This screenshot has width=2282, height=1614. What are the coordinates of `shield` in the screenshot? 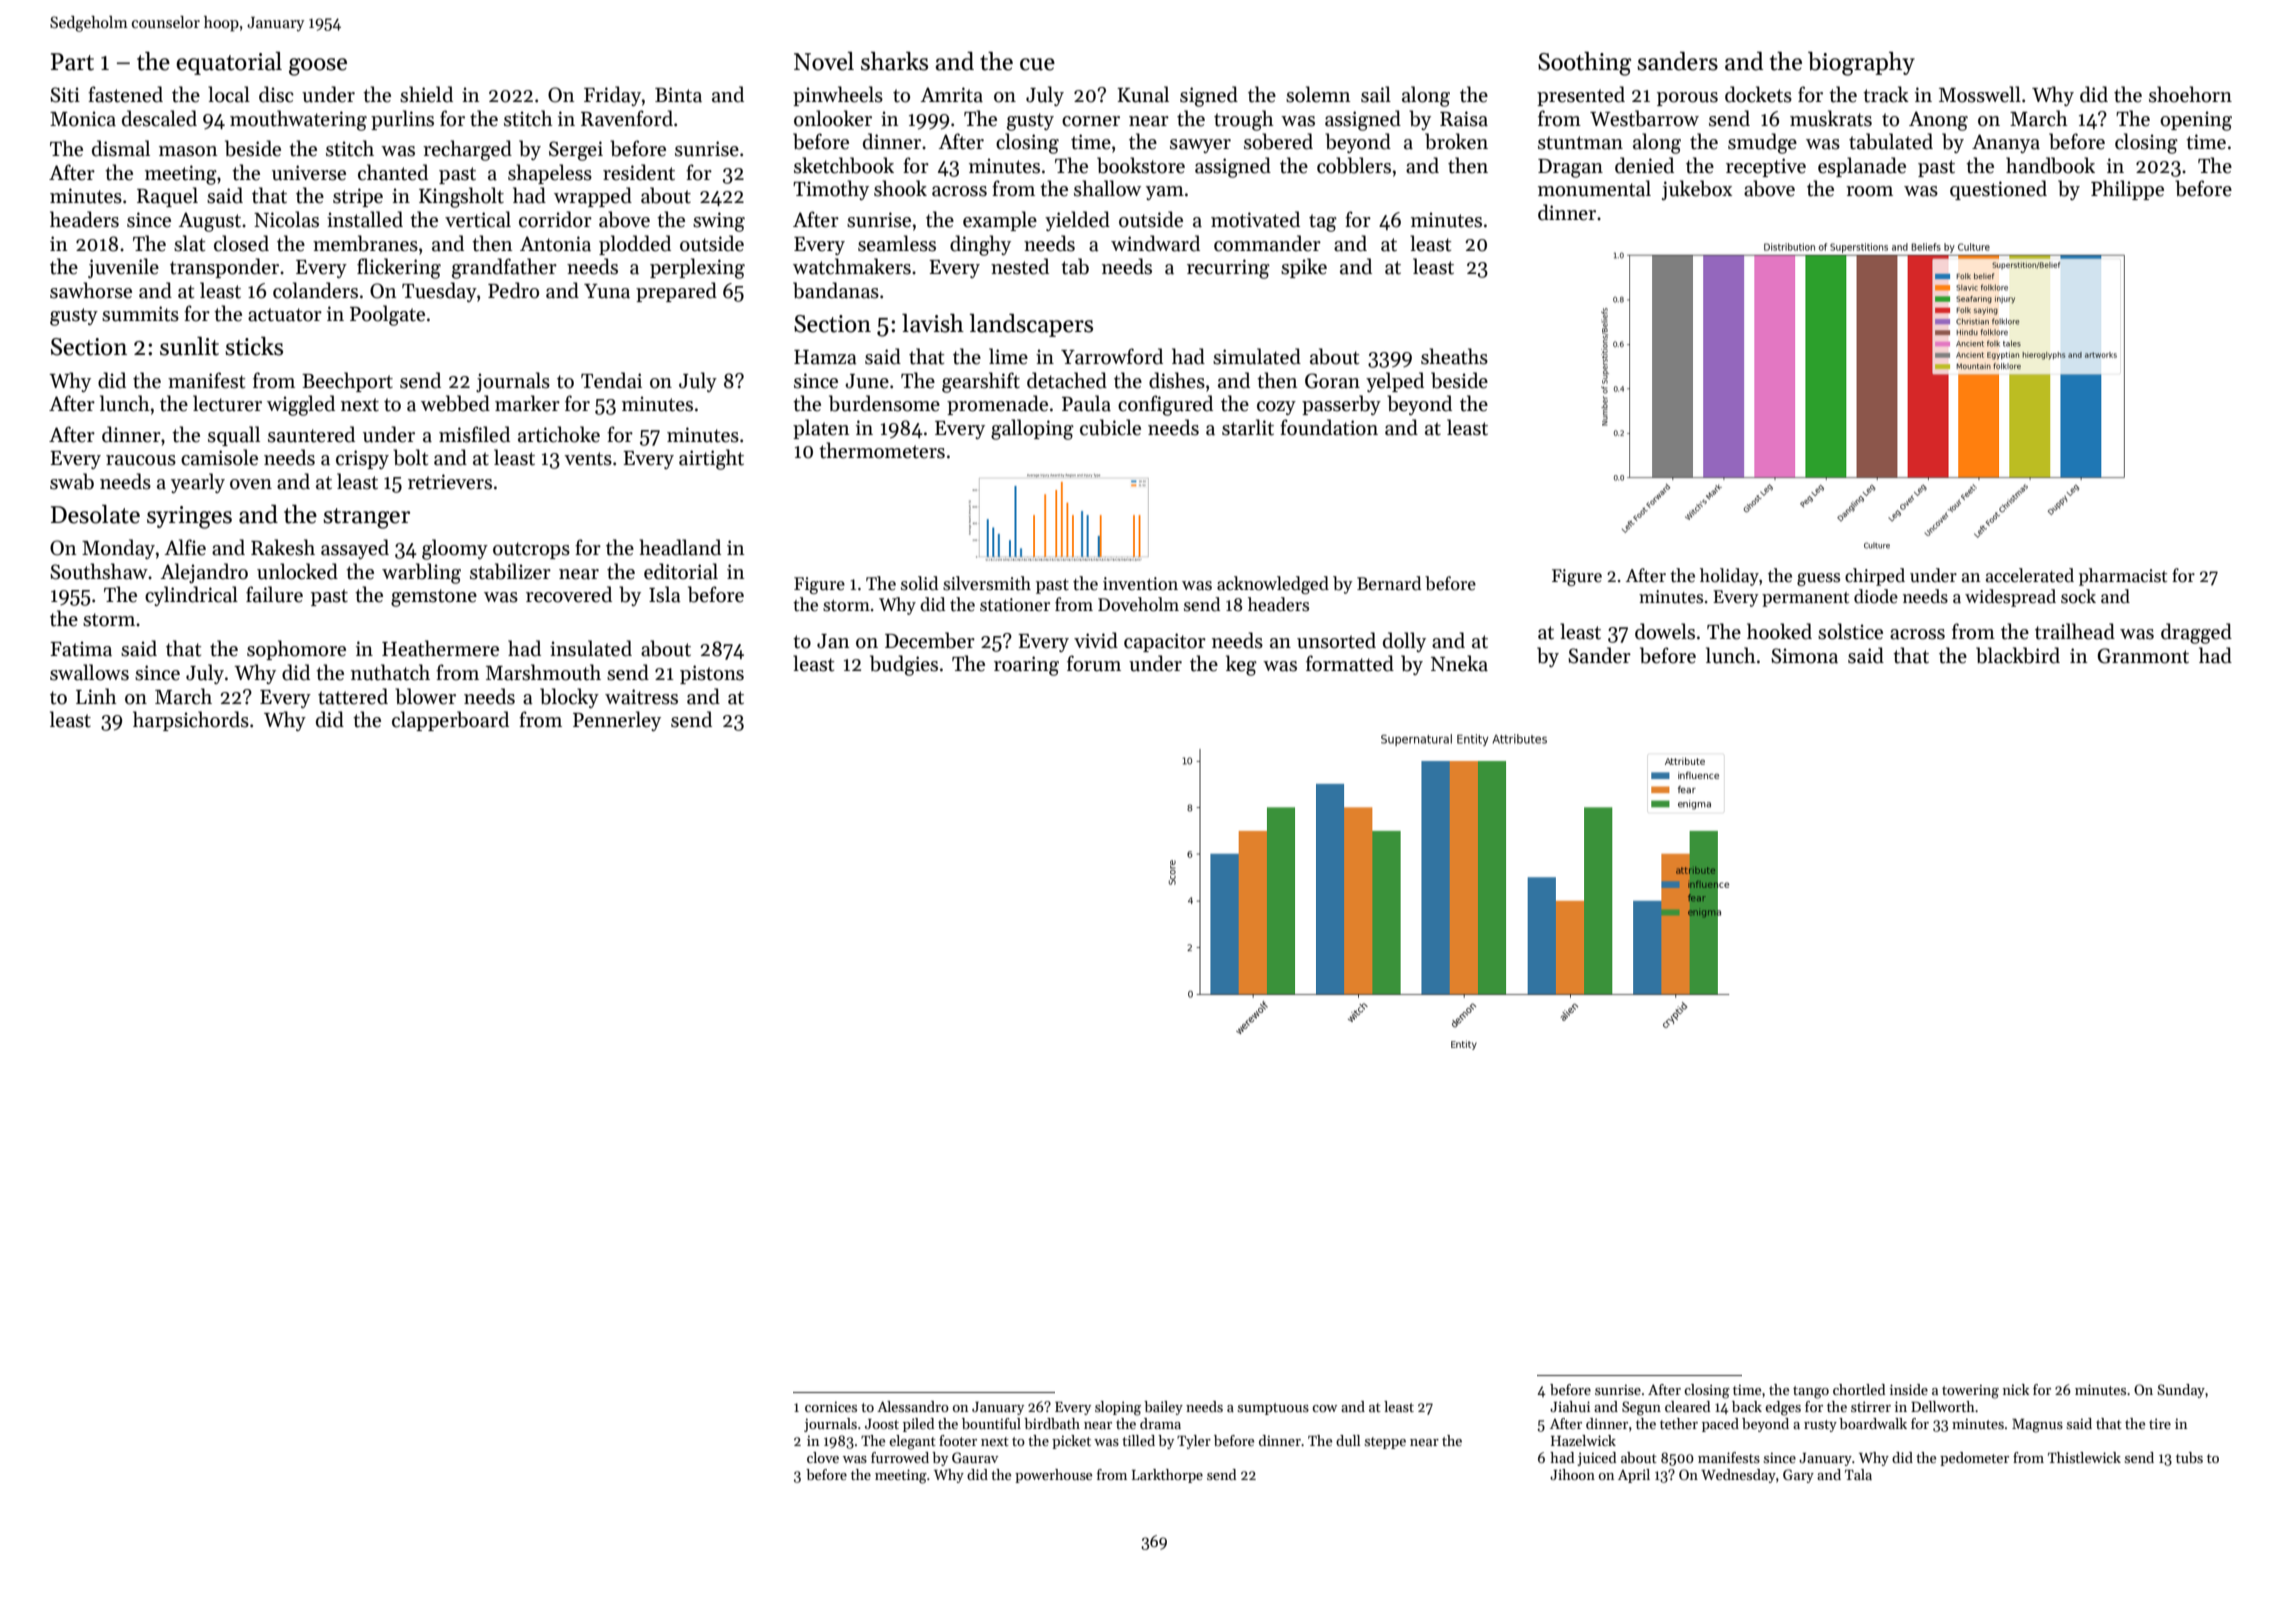 It's located at (426, 94).
